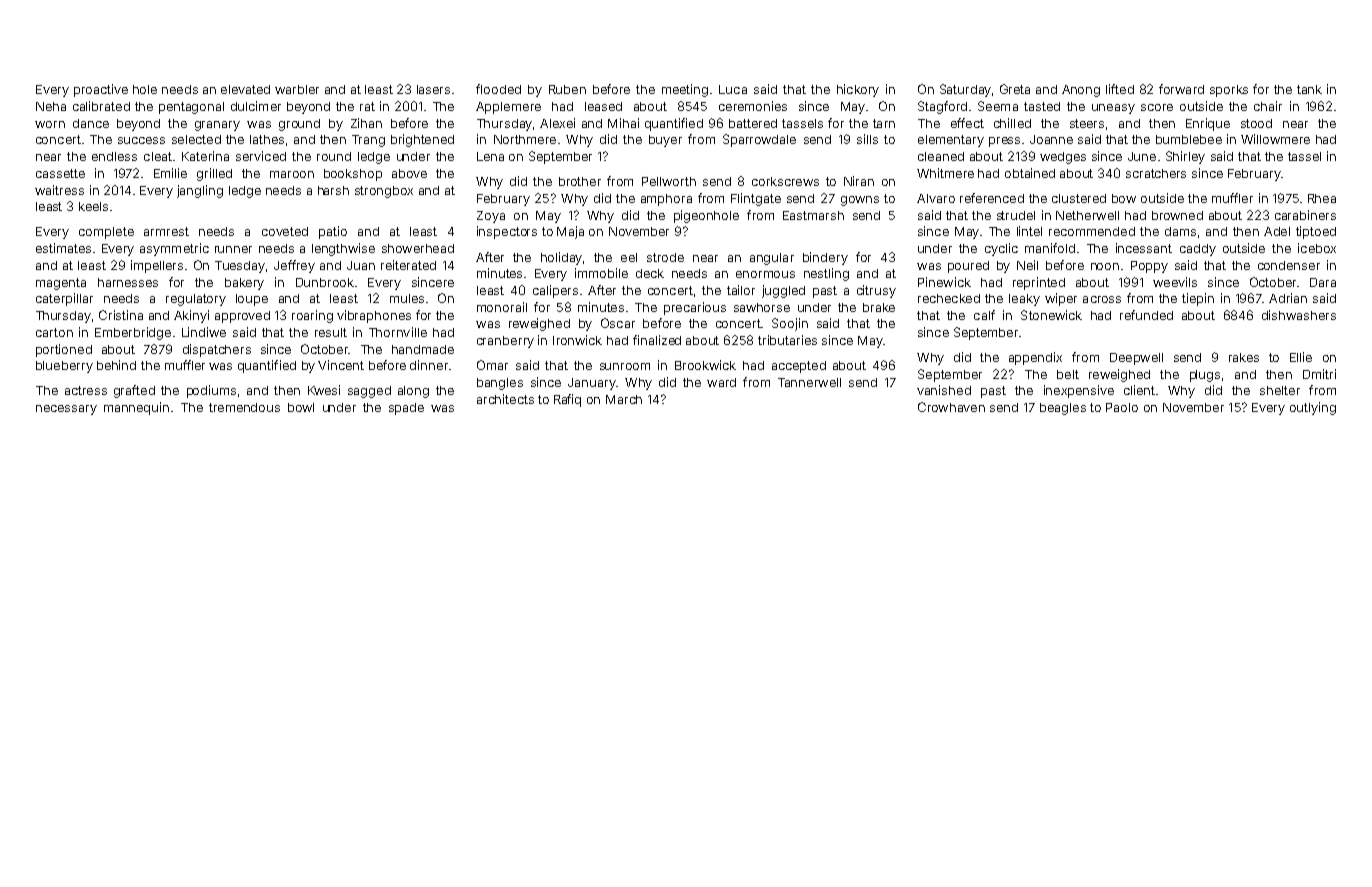 The height and width of the document is (887, 1372). I want to click on reiterated, so click(408, 265).
